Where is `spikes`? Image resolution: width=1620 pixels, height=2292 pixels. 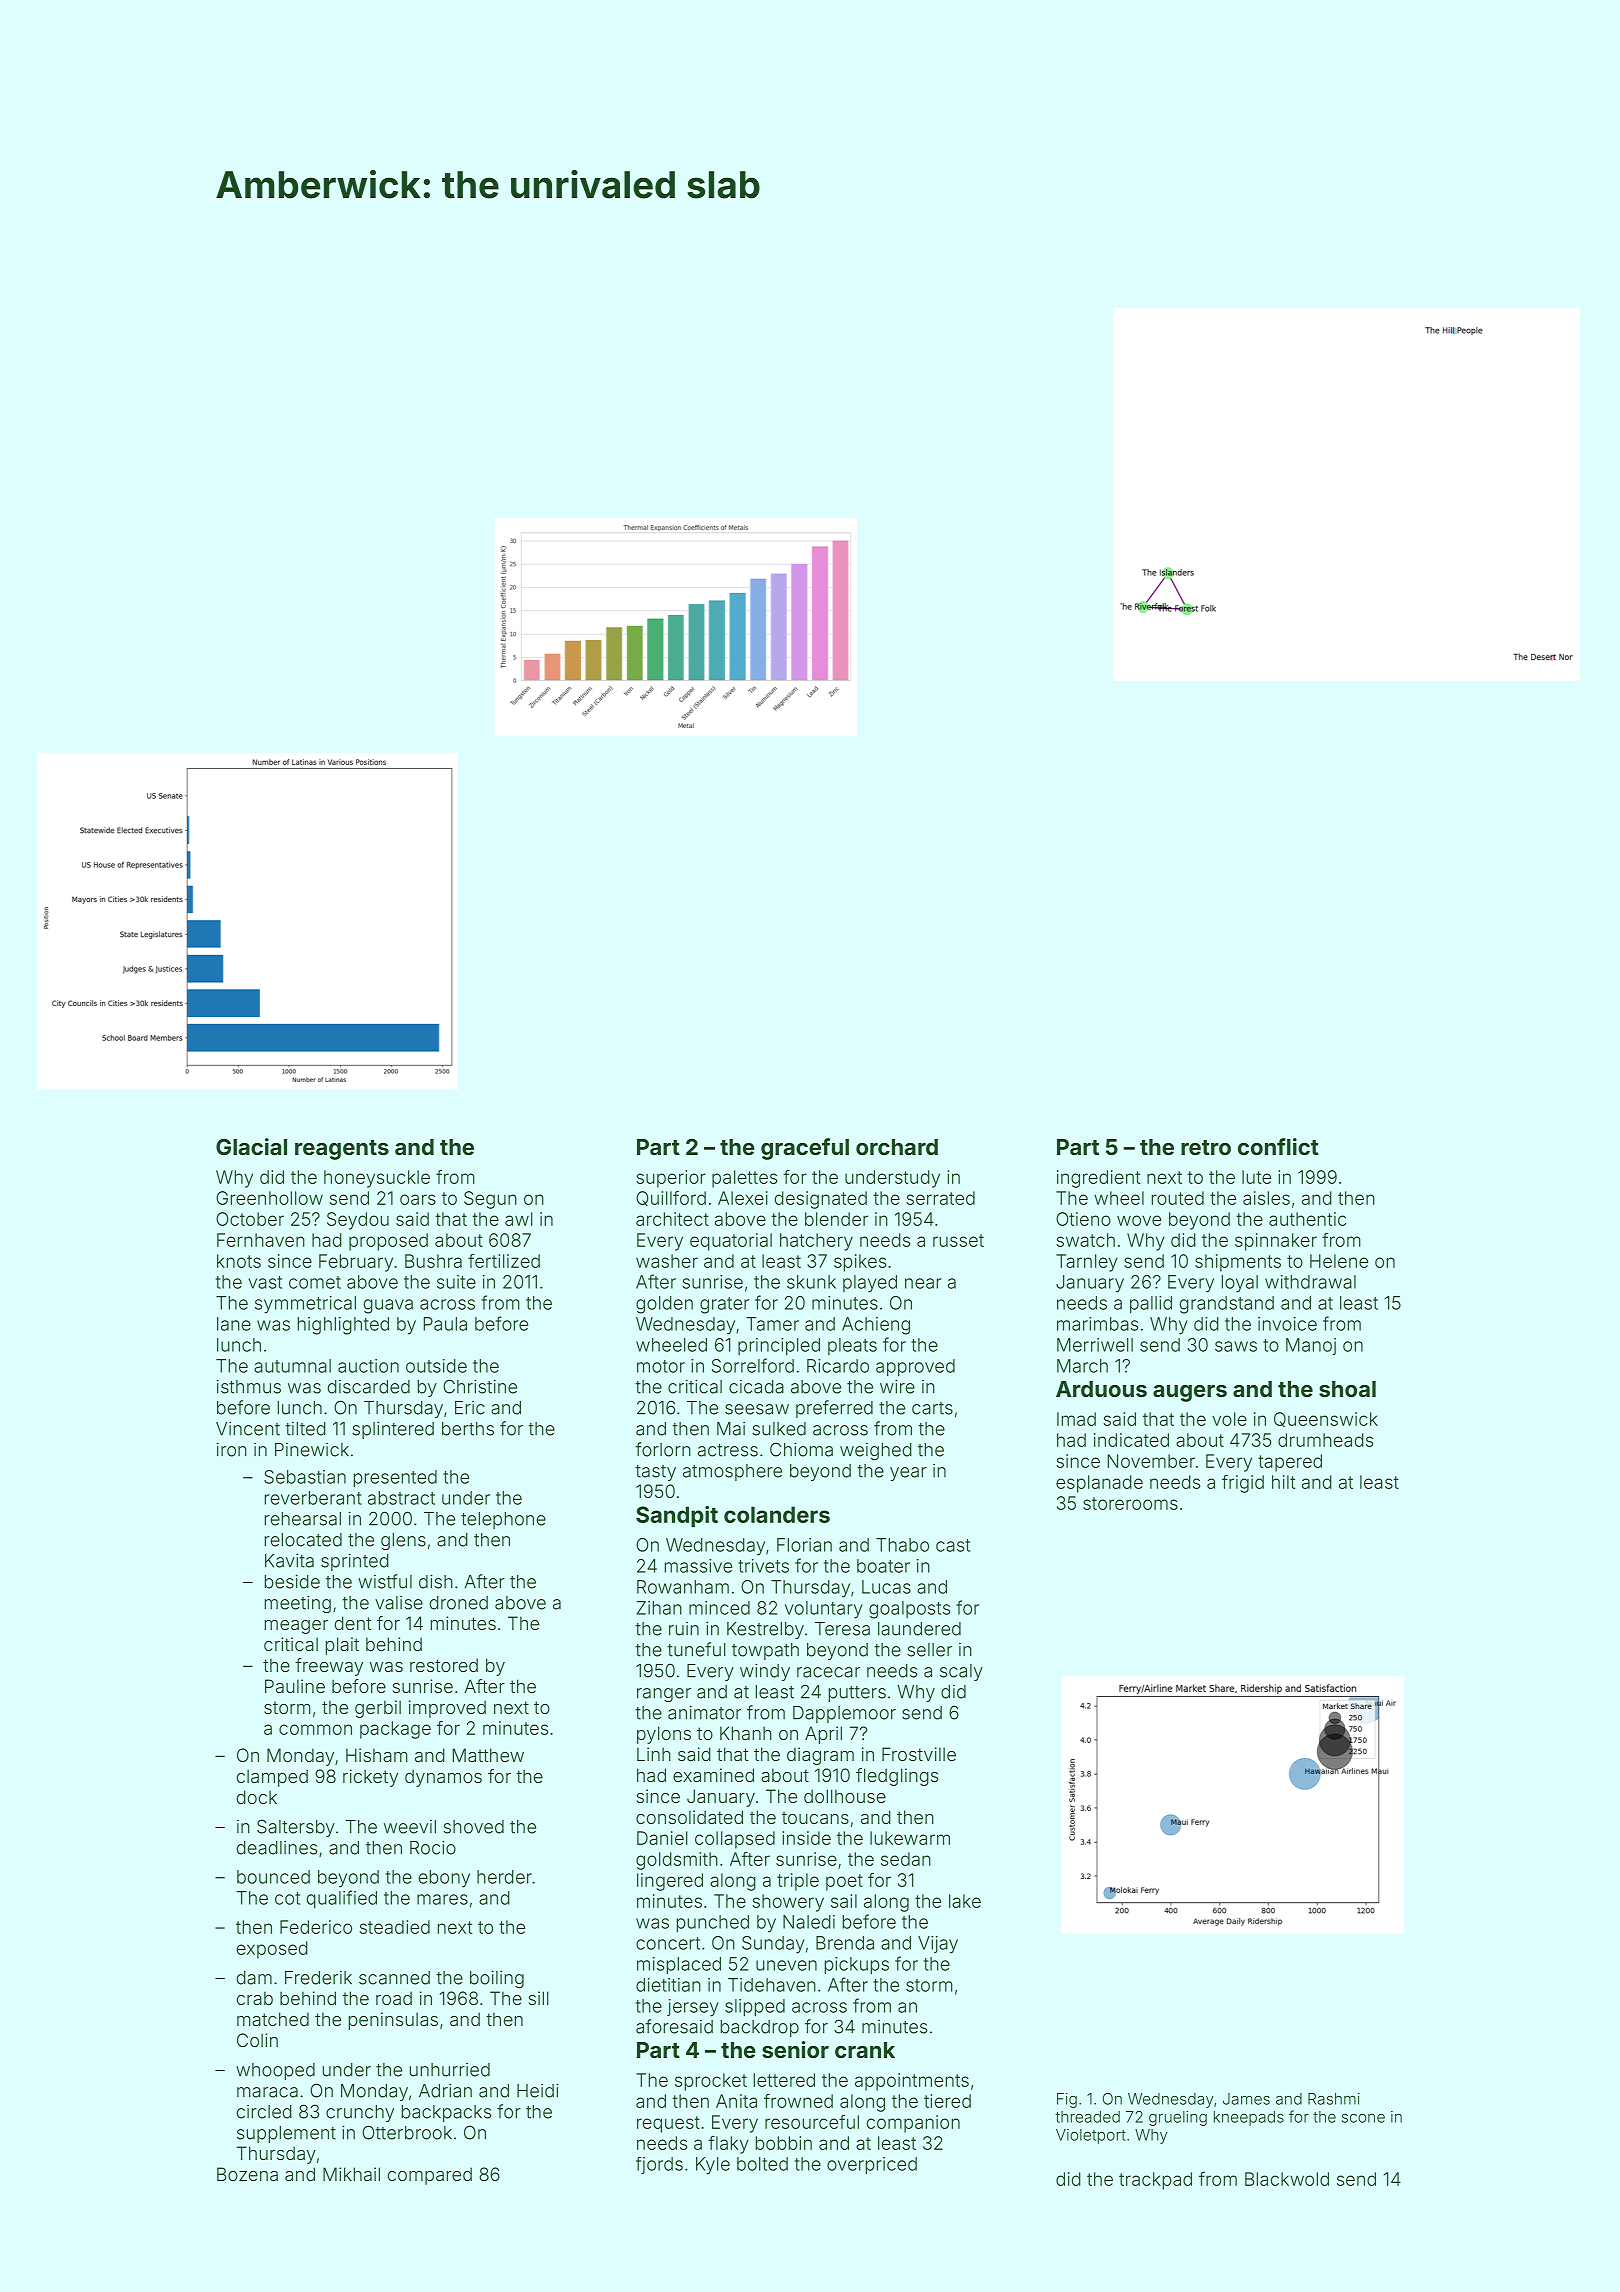
spikes is located at coordinates (860, 1263).
